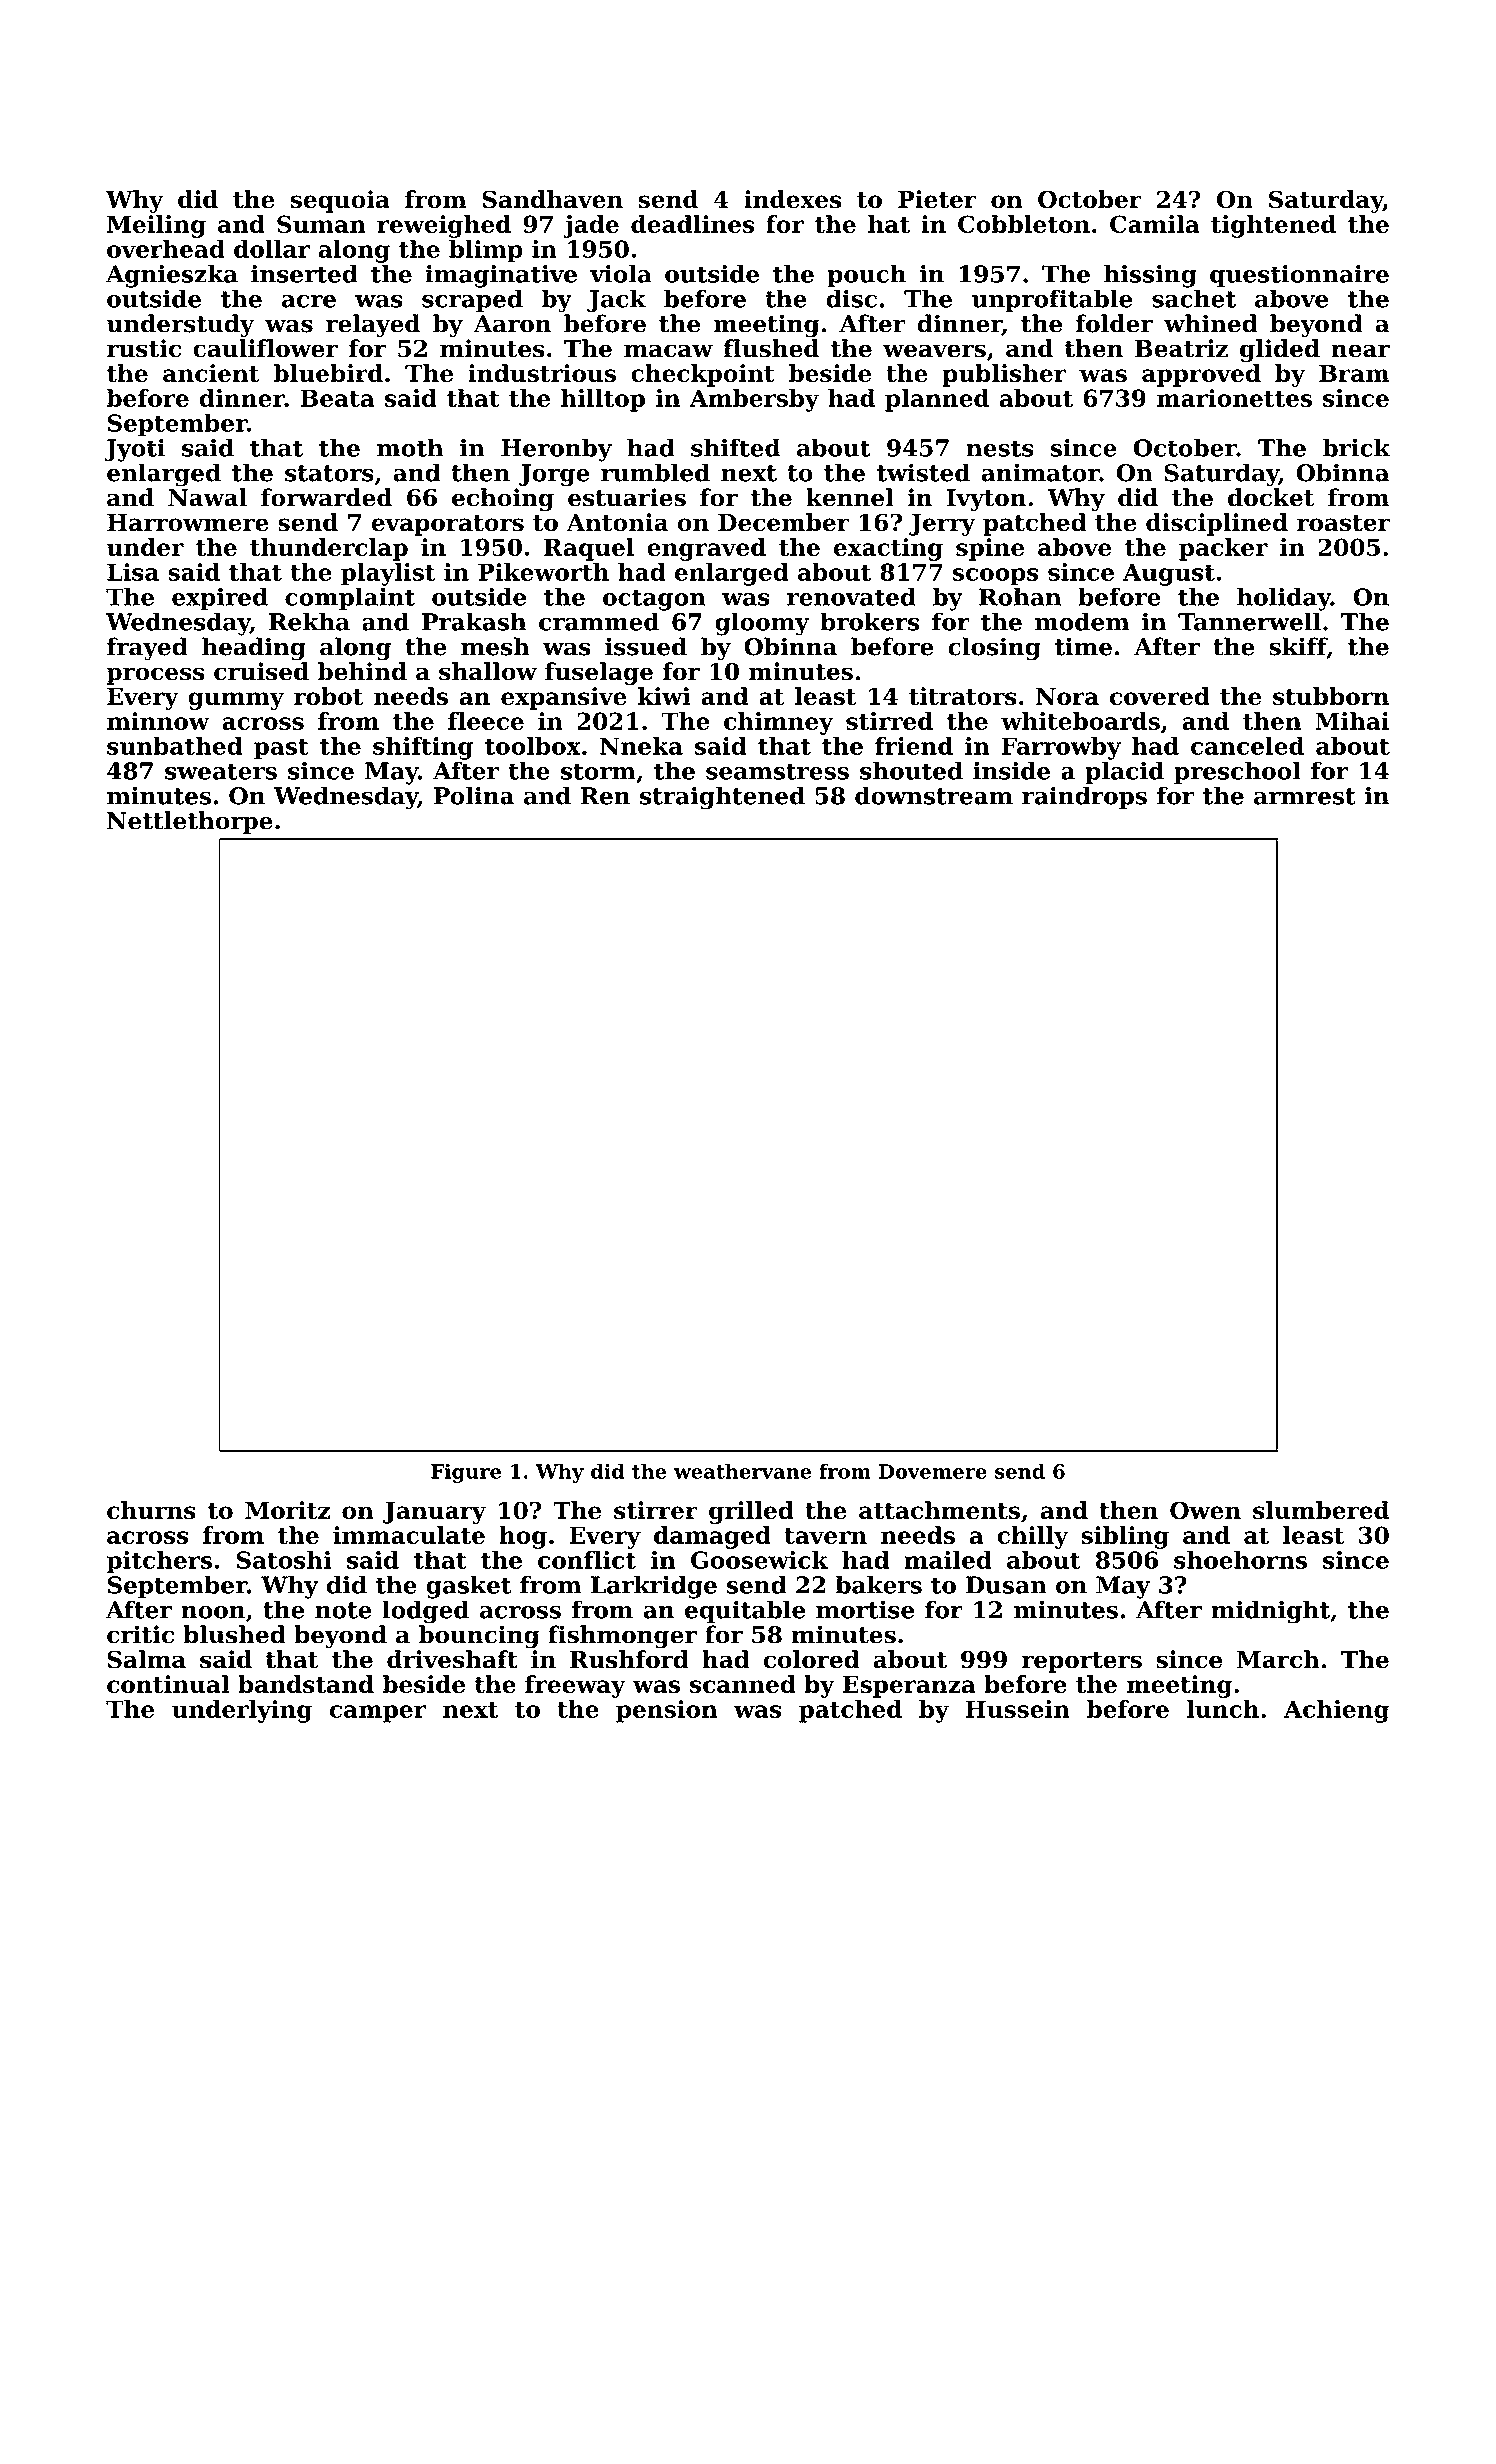 The height and width of the image is (2464, 1496). Describe the element at coordinates (1298, 647) in the image. I see `skiff` at that location.
